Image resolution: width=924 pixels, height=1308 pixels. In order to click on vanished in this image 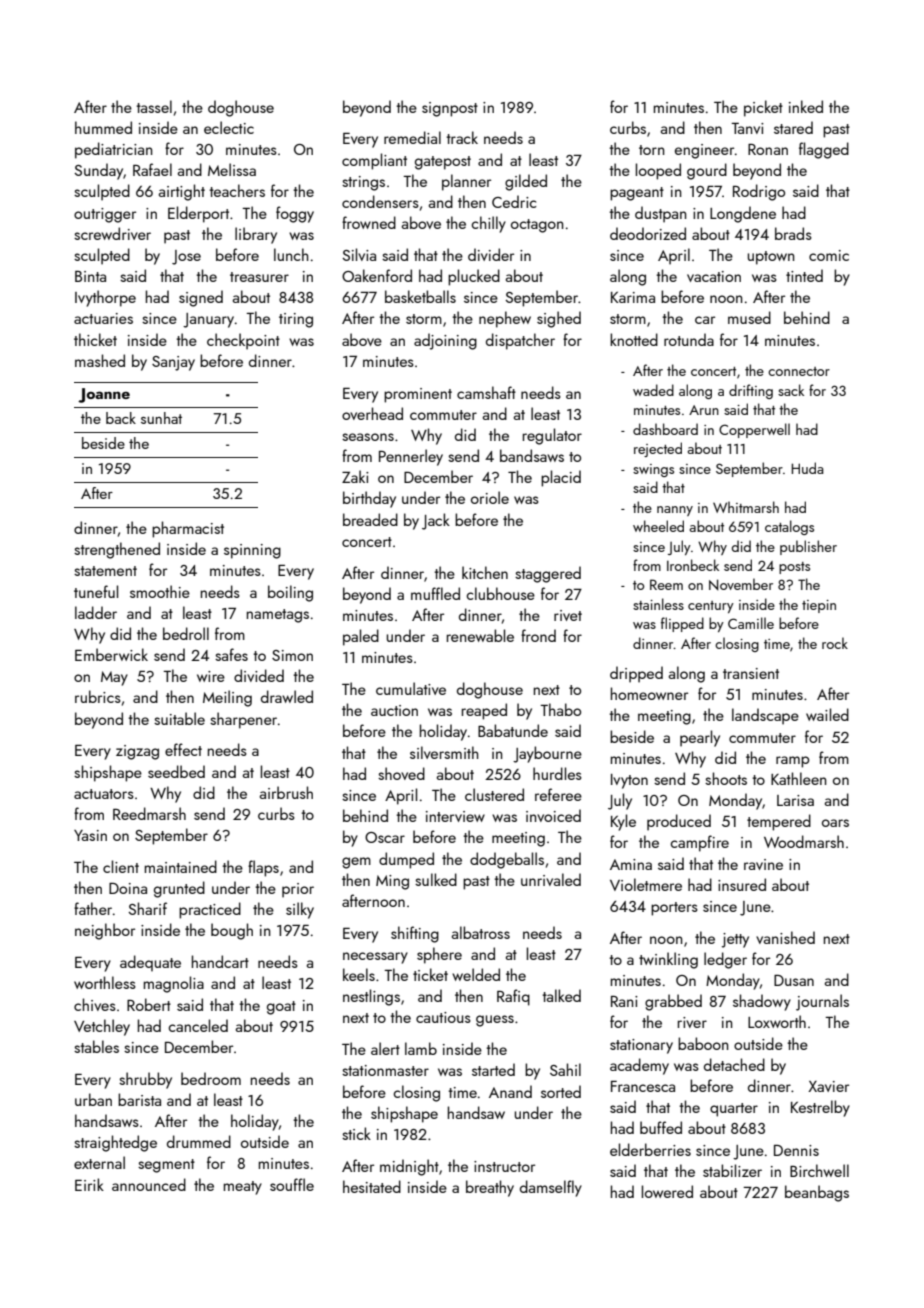, I will do `click(785, 937)`.
